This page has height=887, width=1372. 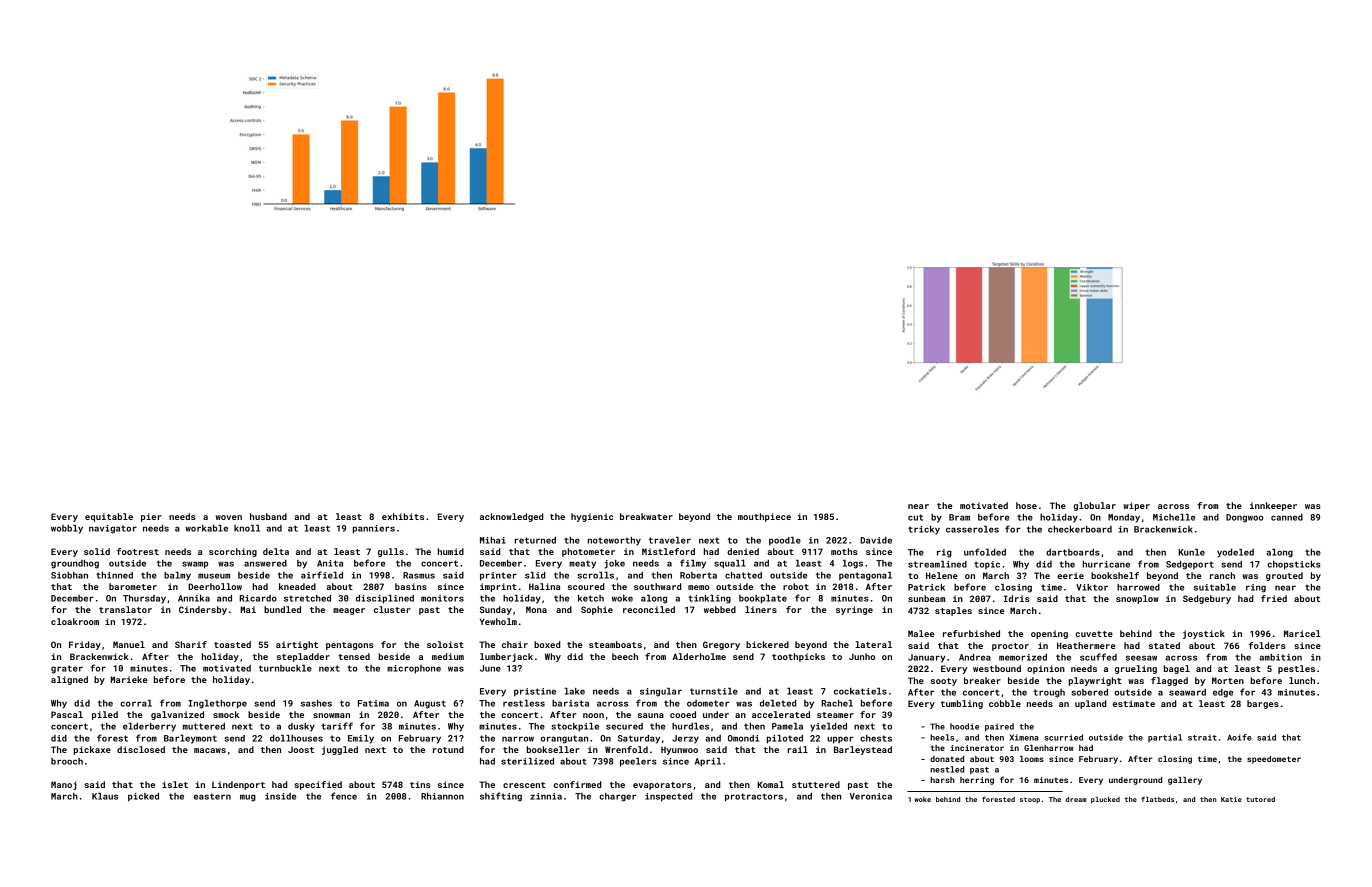 What do you see at coordinates (125, 609) in the page?
I see `translator` at bounding box center [125, 609].
